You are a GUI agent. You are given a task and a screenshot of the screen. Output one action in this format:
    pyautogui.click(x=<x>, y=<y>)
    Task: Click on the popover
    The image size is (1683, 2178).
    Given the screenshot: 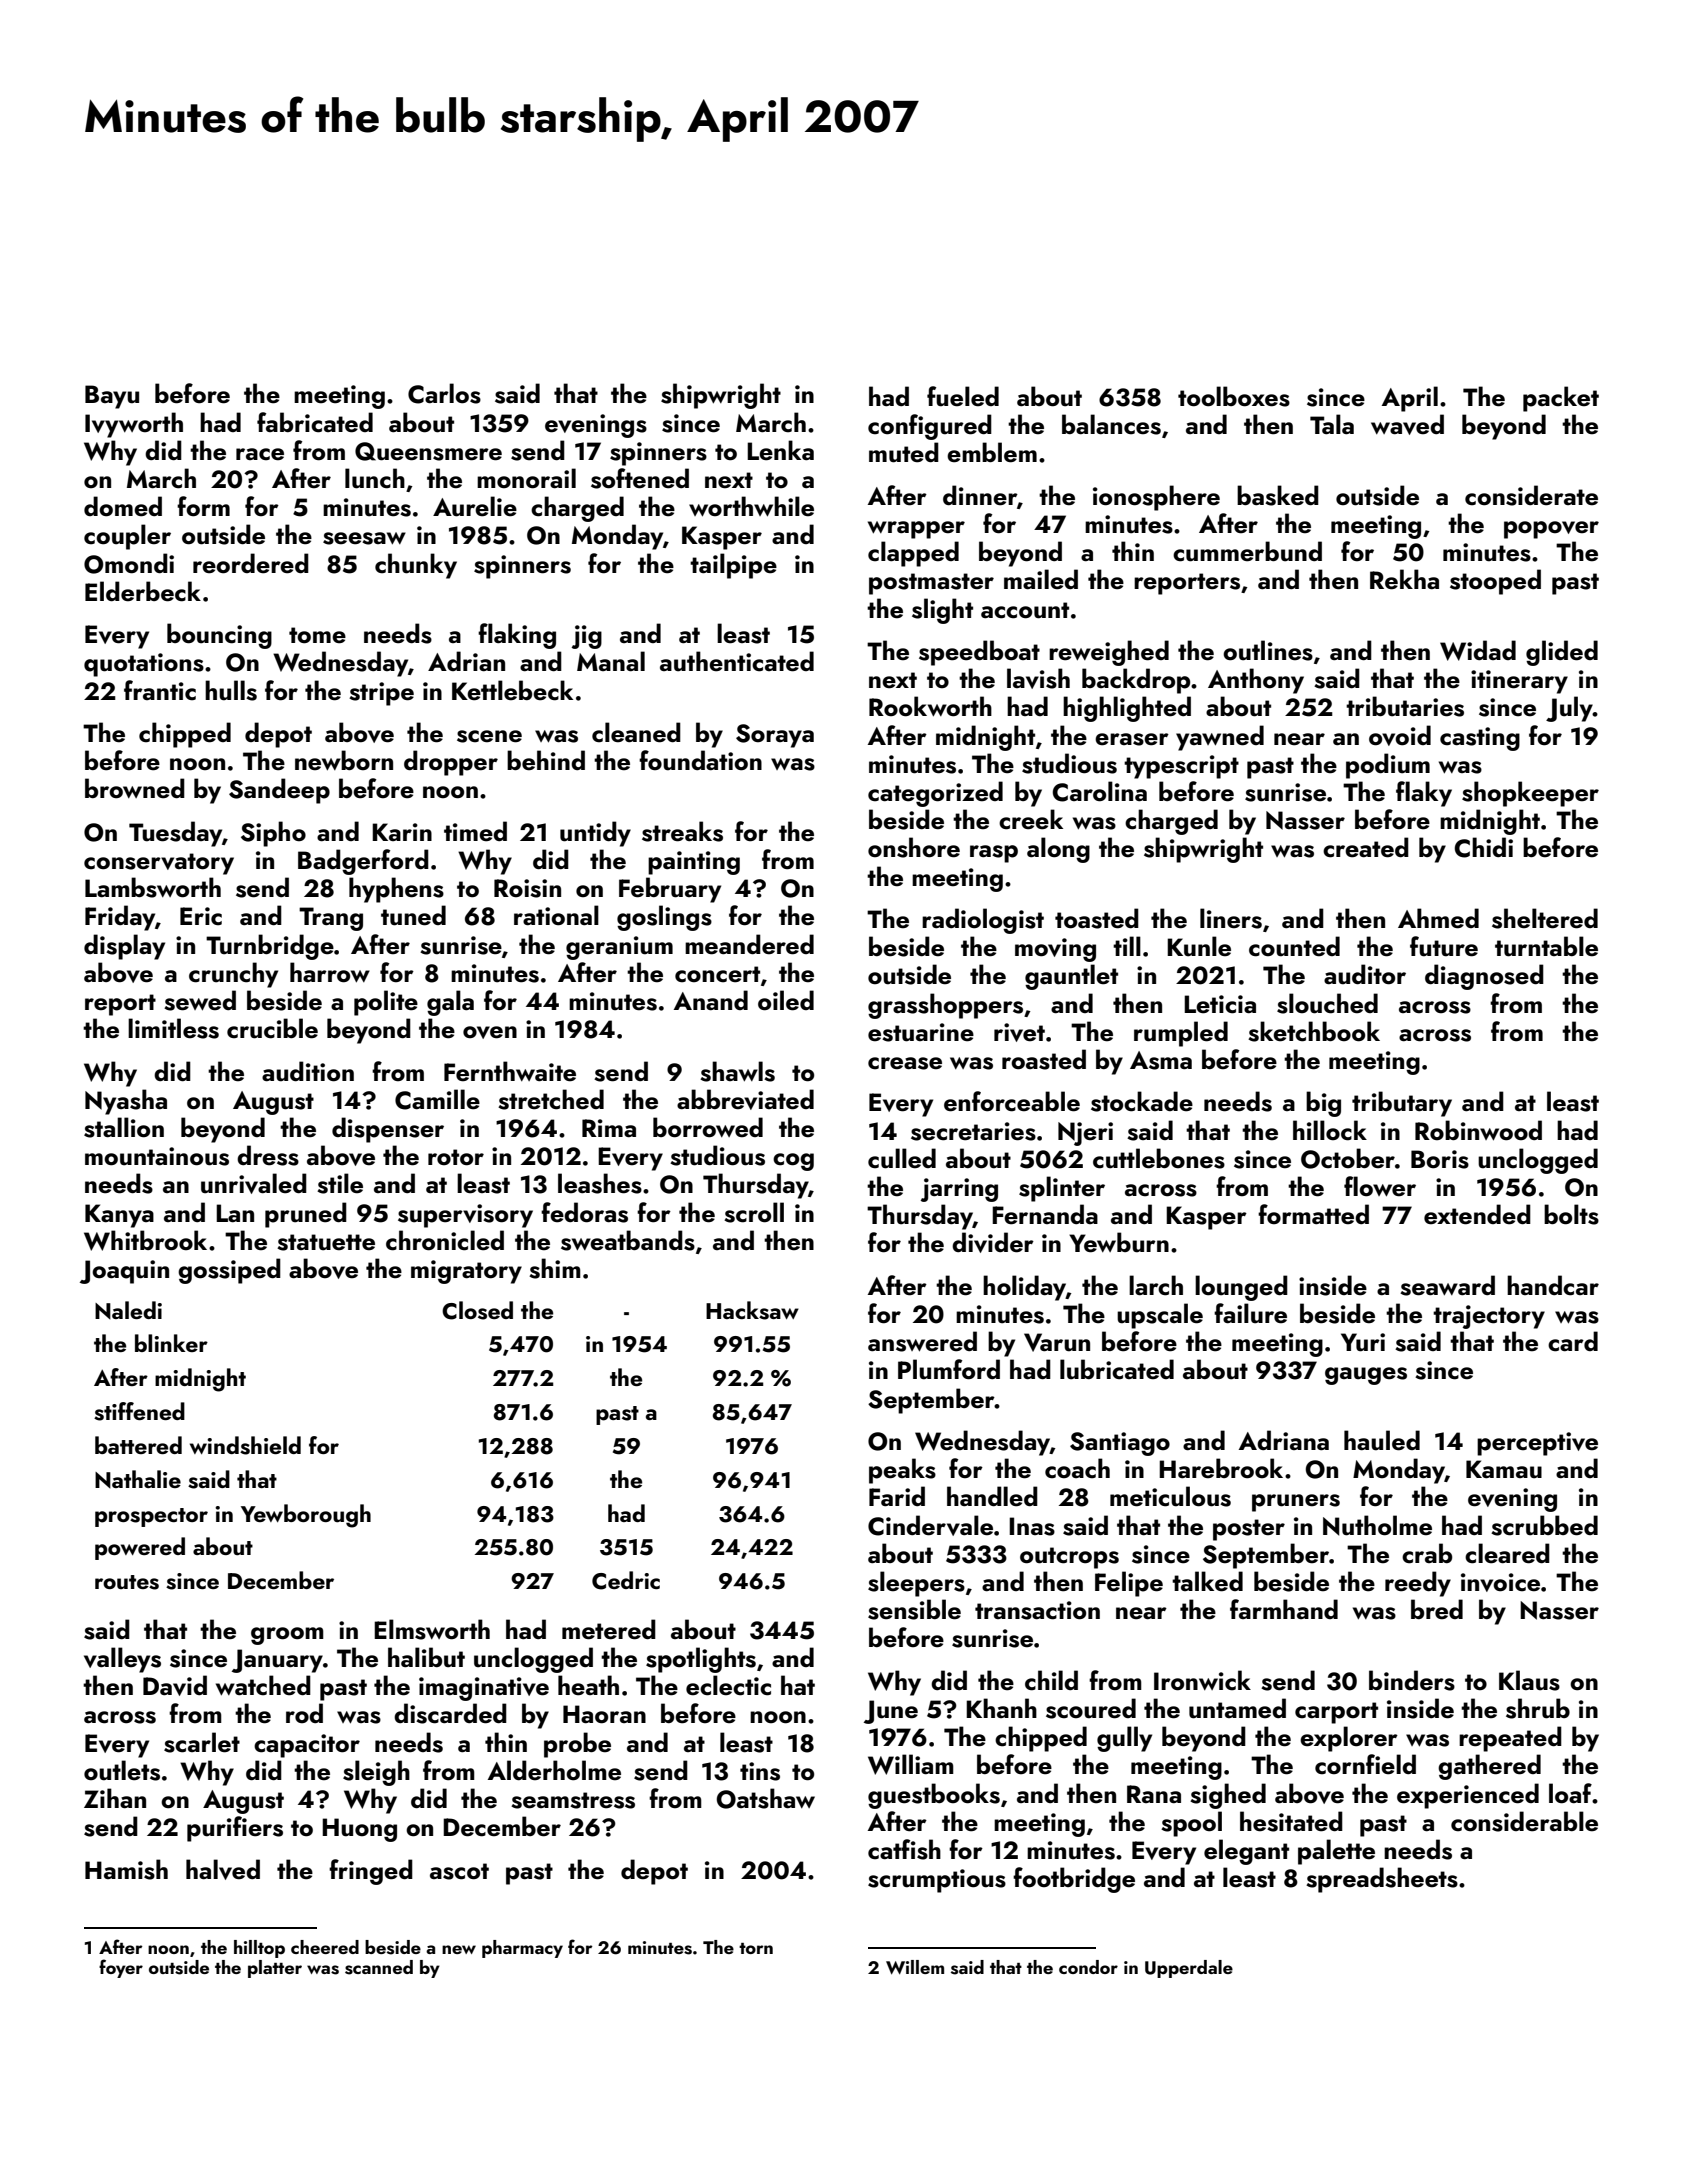 What is the action you would take?
    pyautogui.click(x=1551, y=530)
